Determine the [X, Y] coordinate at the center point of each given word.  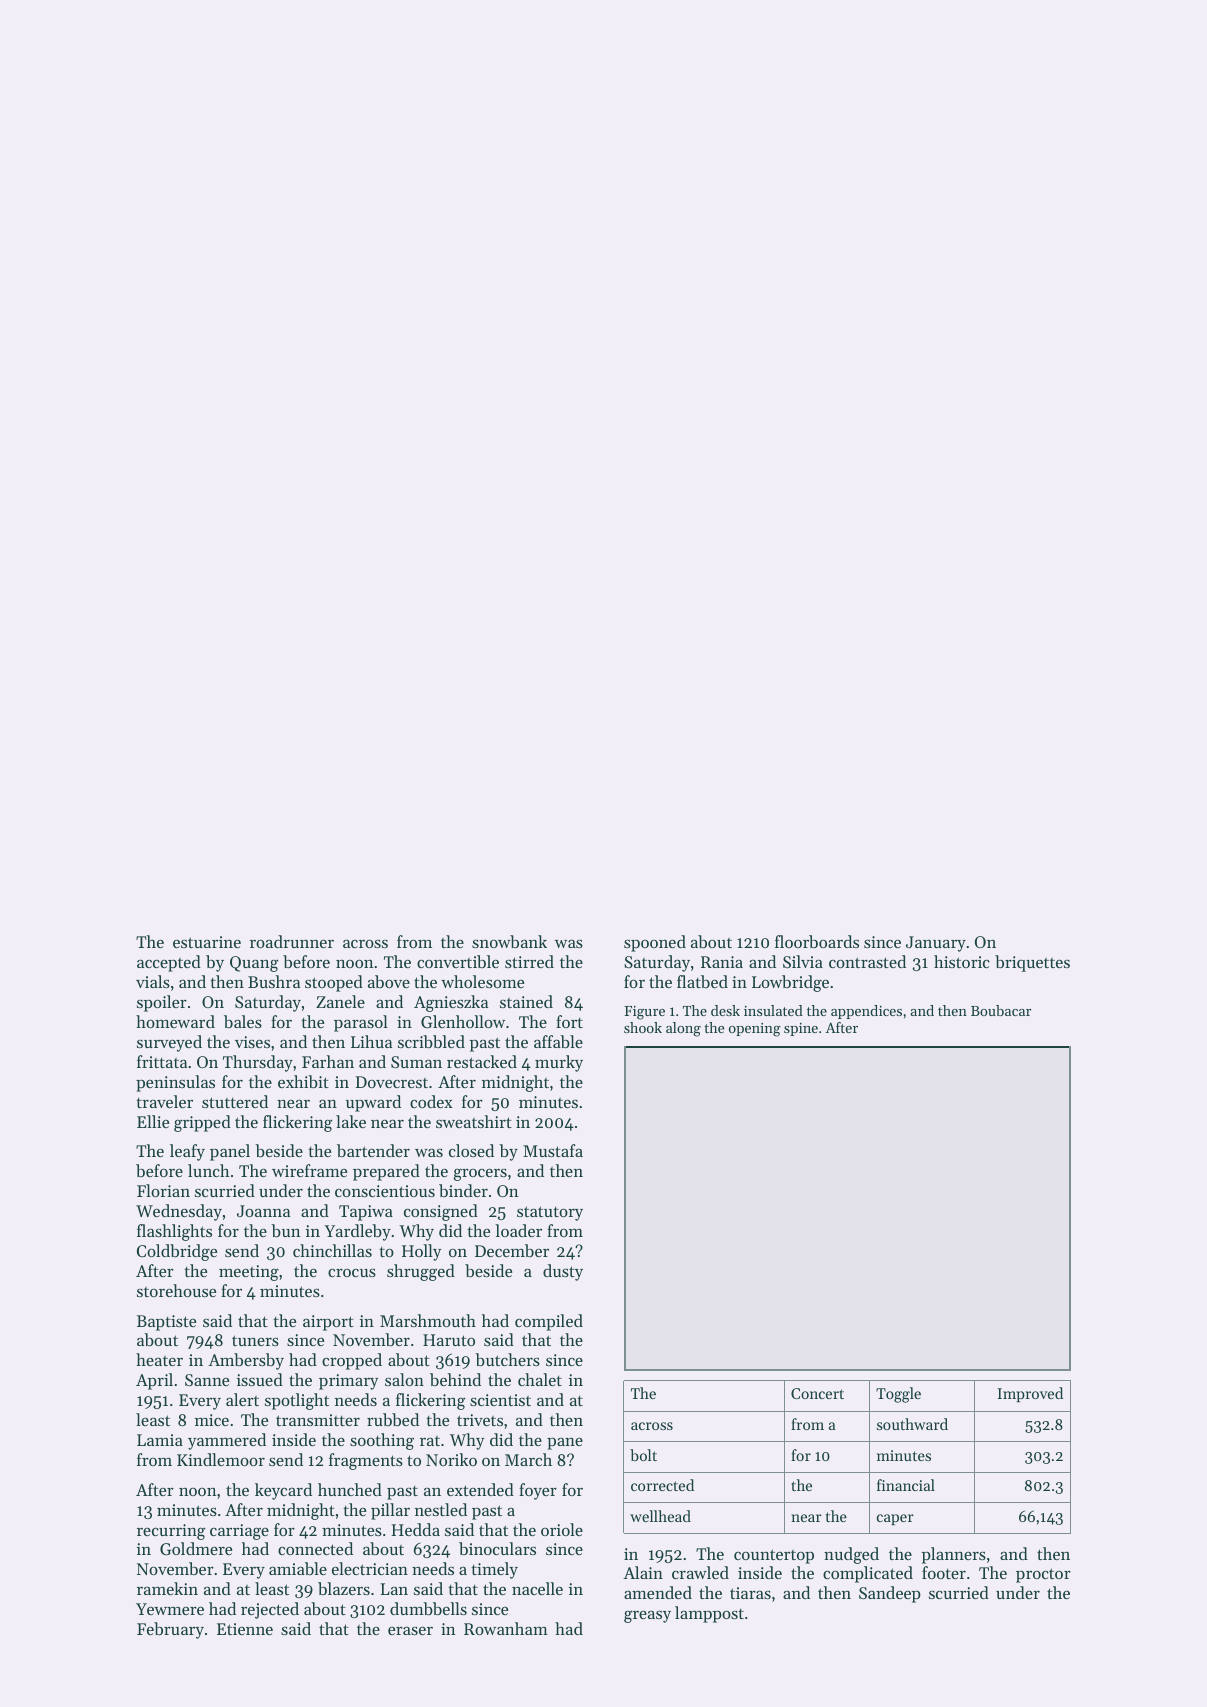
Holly [421, 1252]
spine [801, 1029]
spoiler [162, 1003]
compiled [549, 1322]
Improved [1030, 1394]
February [170, 1630]
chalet [540, 1379]
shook [643, 1027]
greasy [647, 1616]
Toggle [898, 1395]
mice [212, 1420]
